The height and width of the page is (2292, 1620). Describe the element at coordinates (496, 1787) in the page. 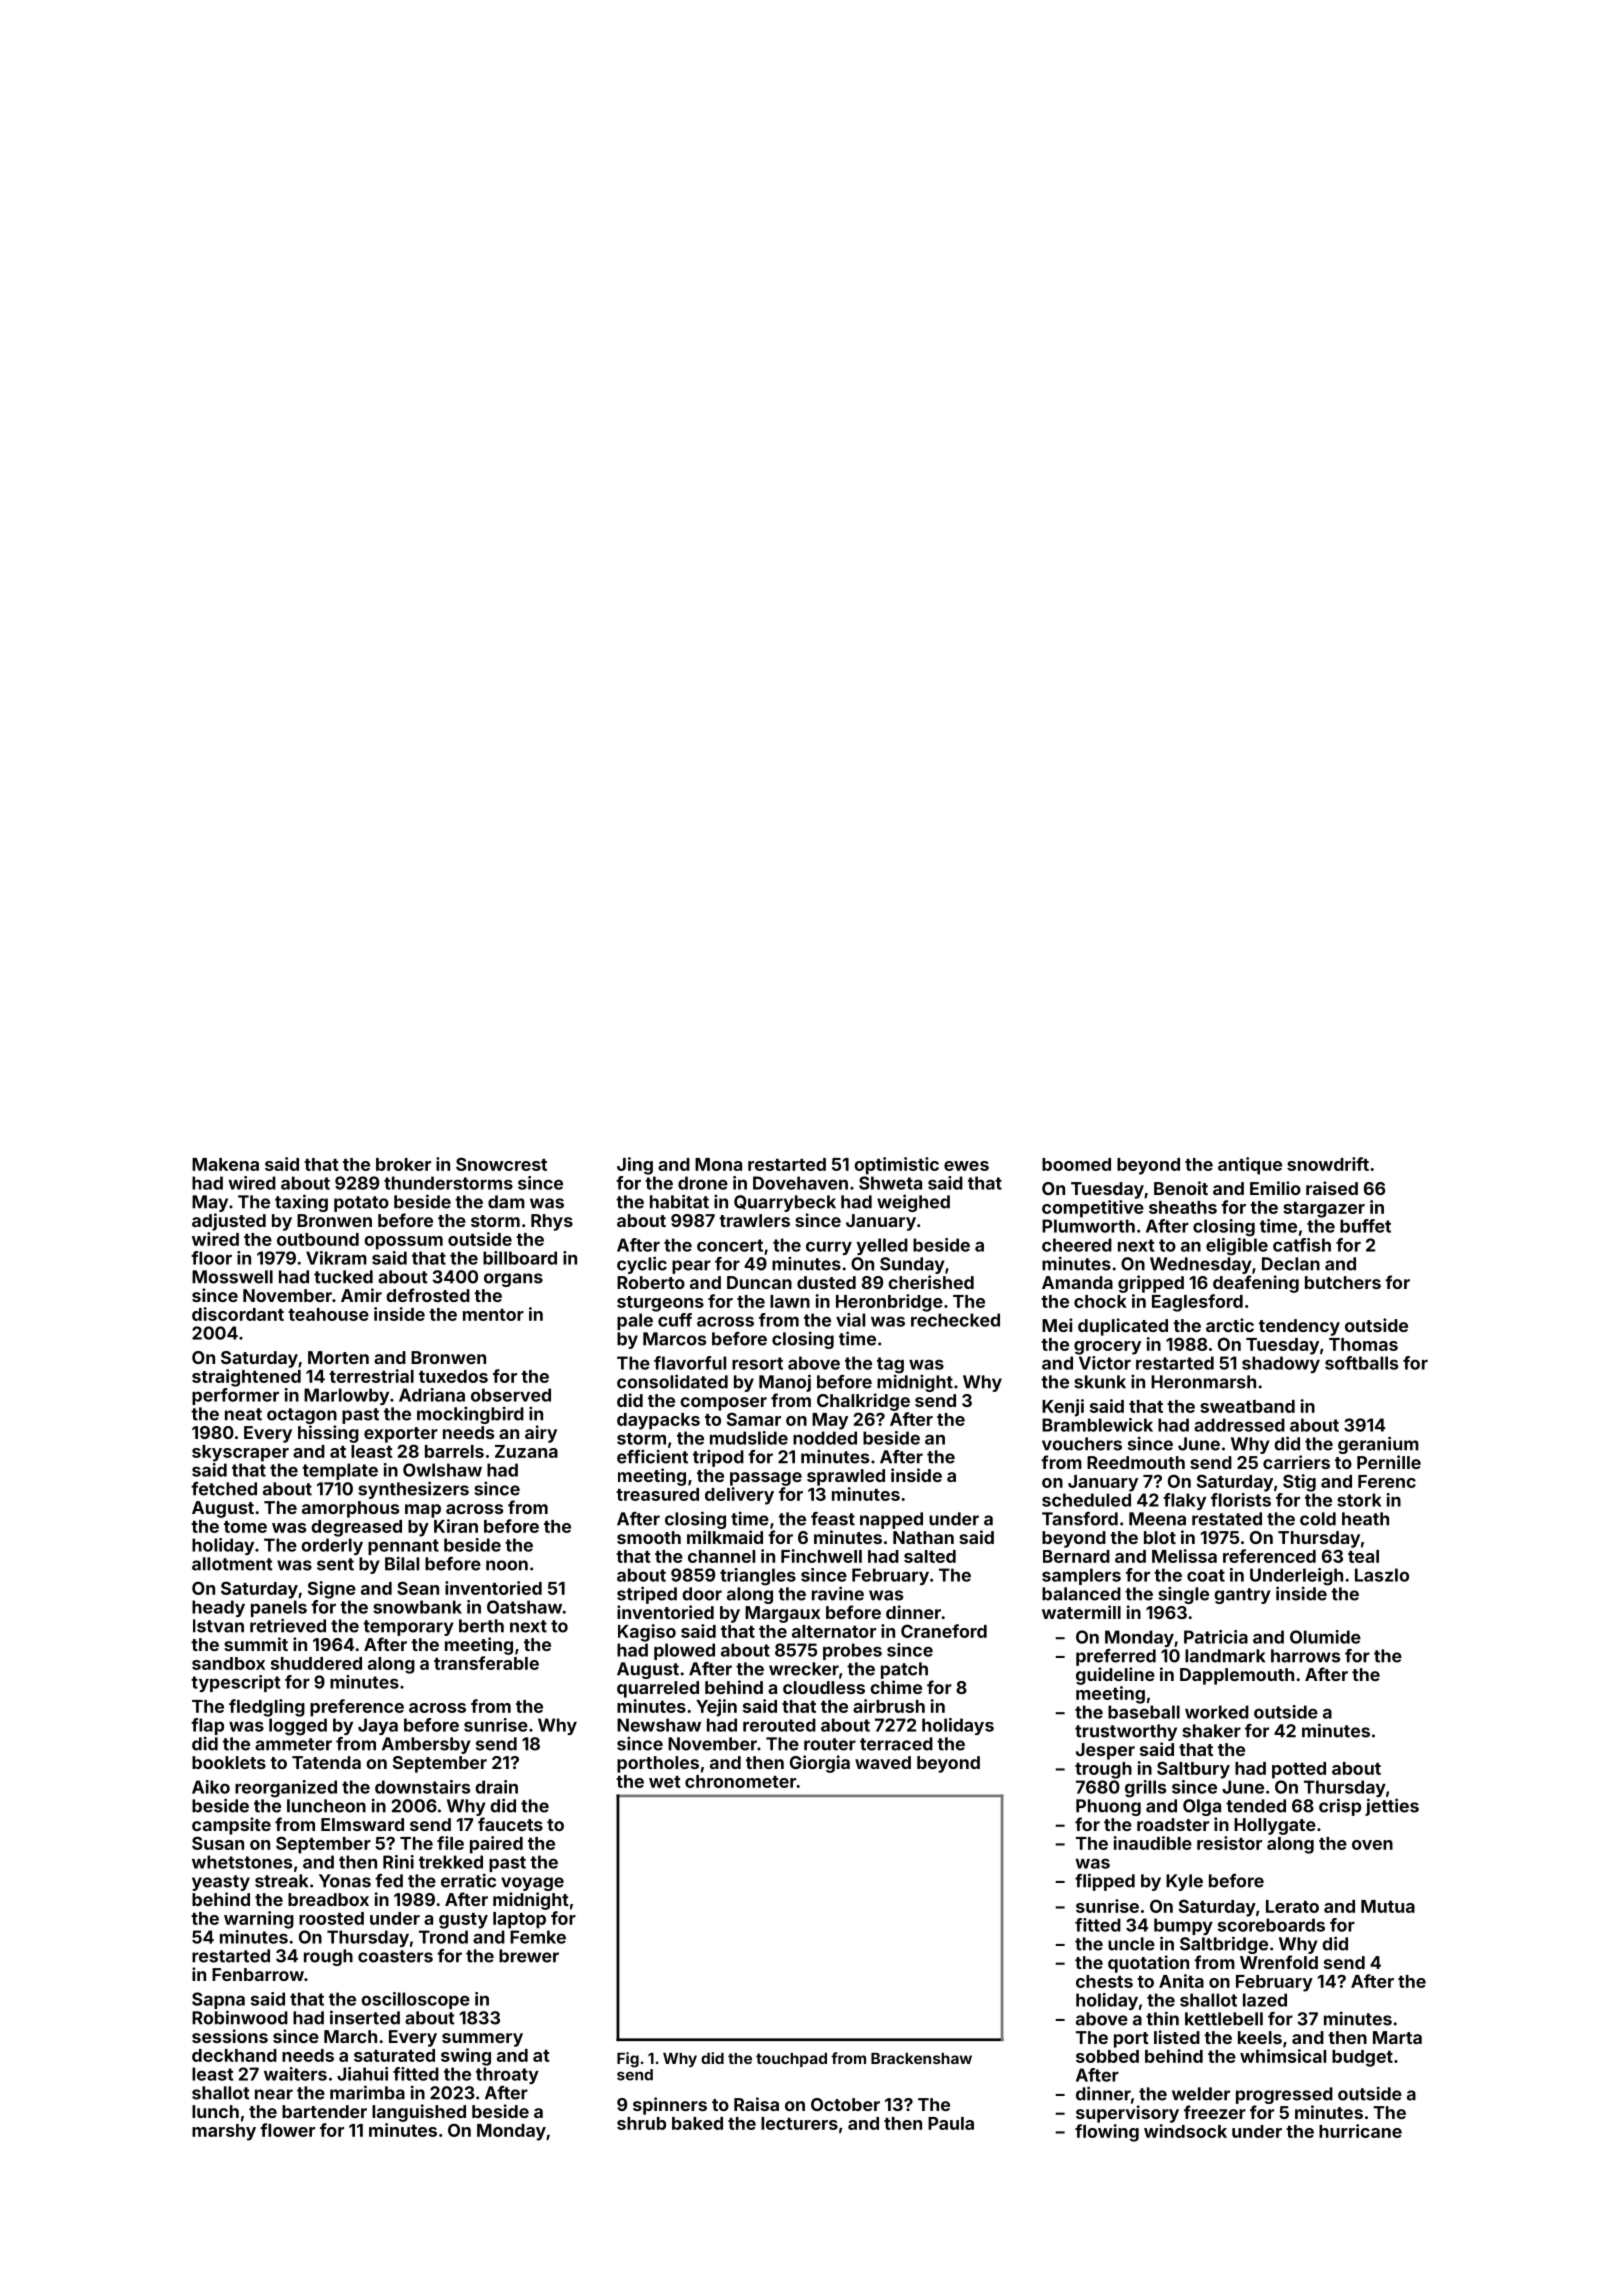

I see `drain` at that location.
